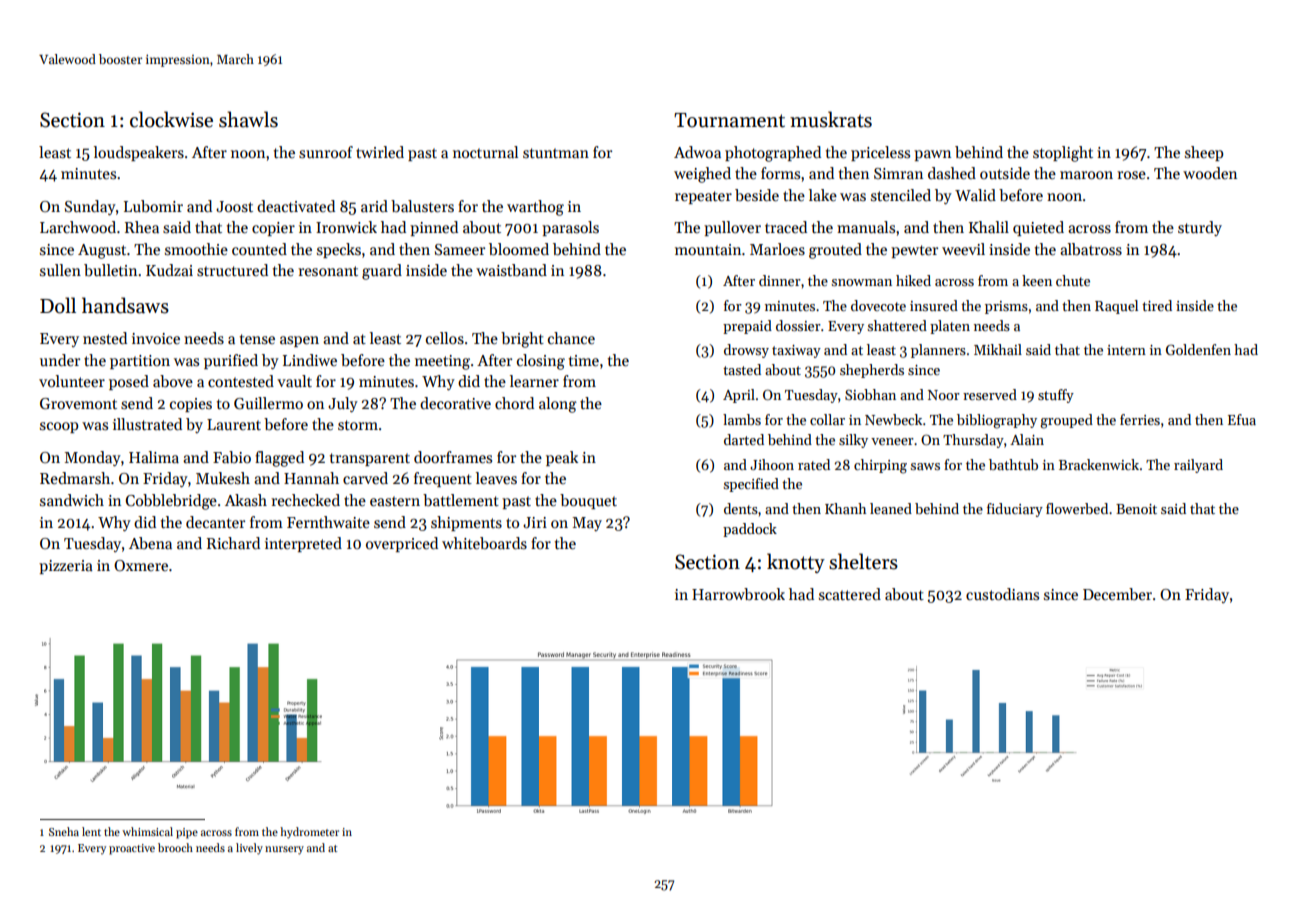 Image resolution: width=1308 pixels, height=924 pixels. I want to click on nocturnal, so click(485, 152).
